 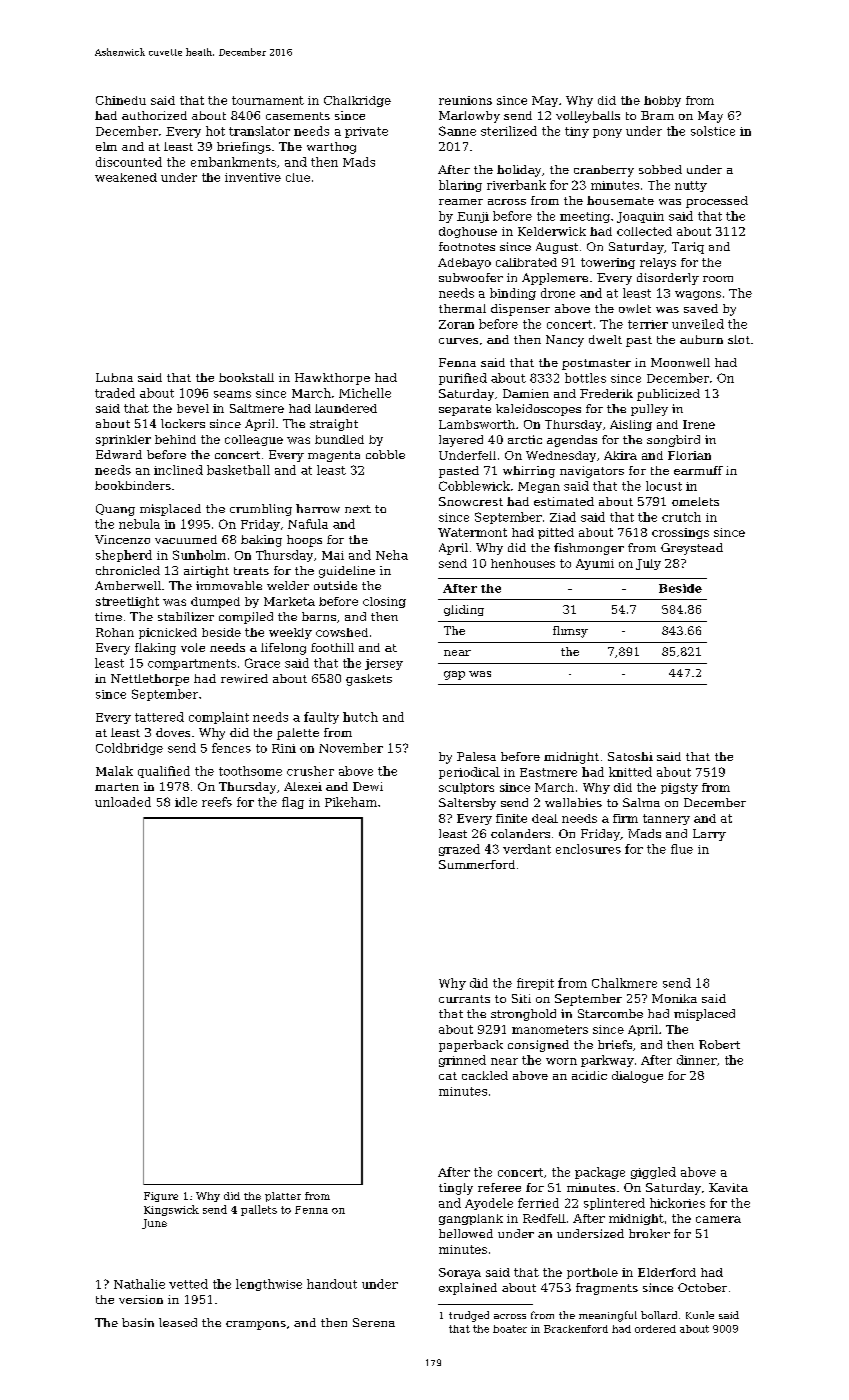 What do you see at coordinates (384, 664) in the screenshot?
I see `jersey` at bounding box center [384, 664].
